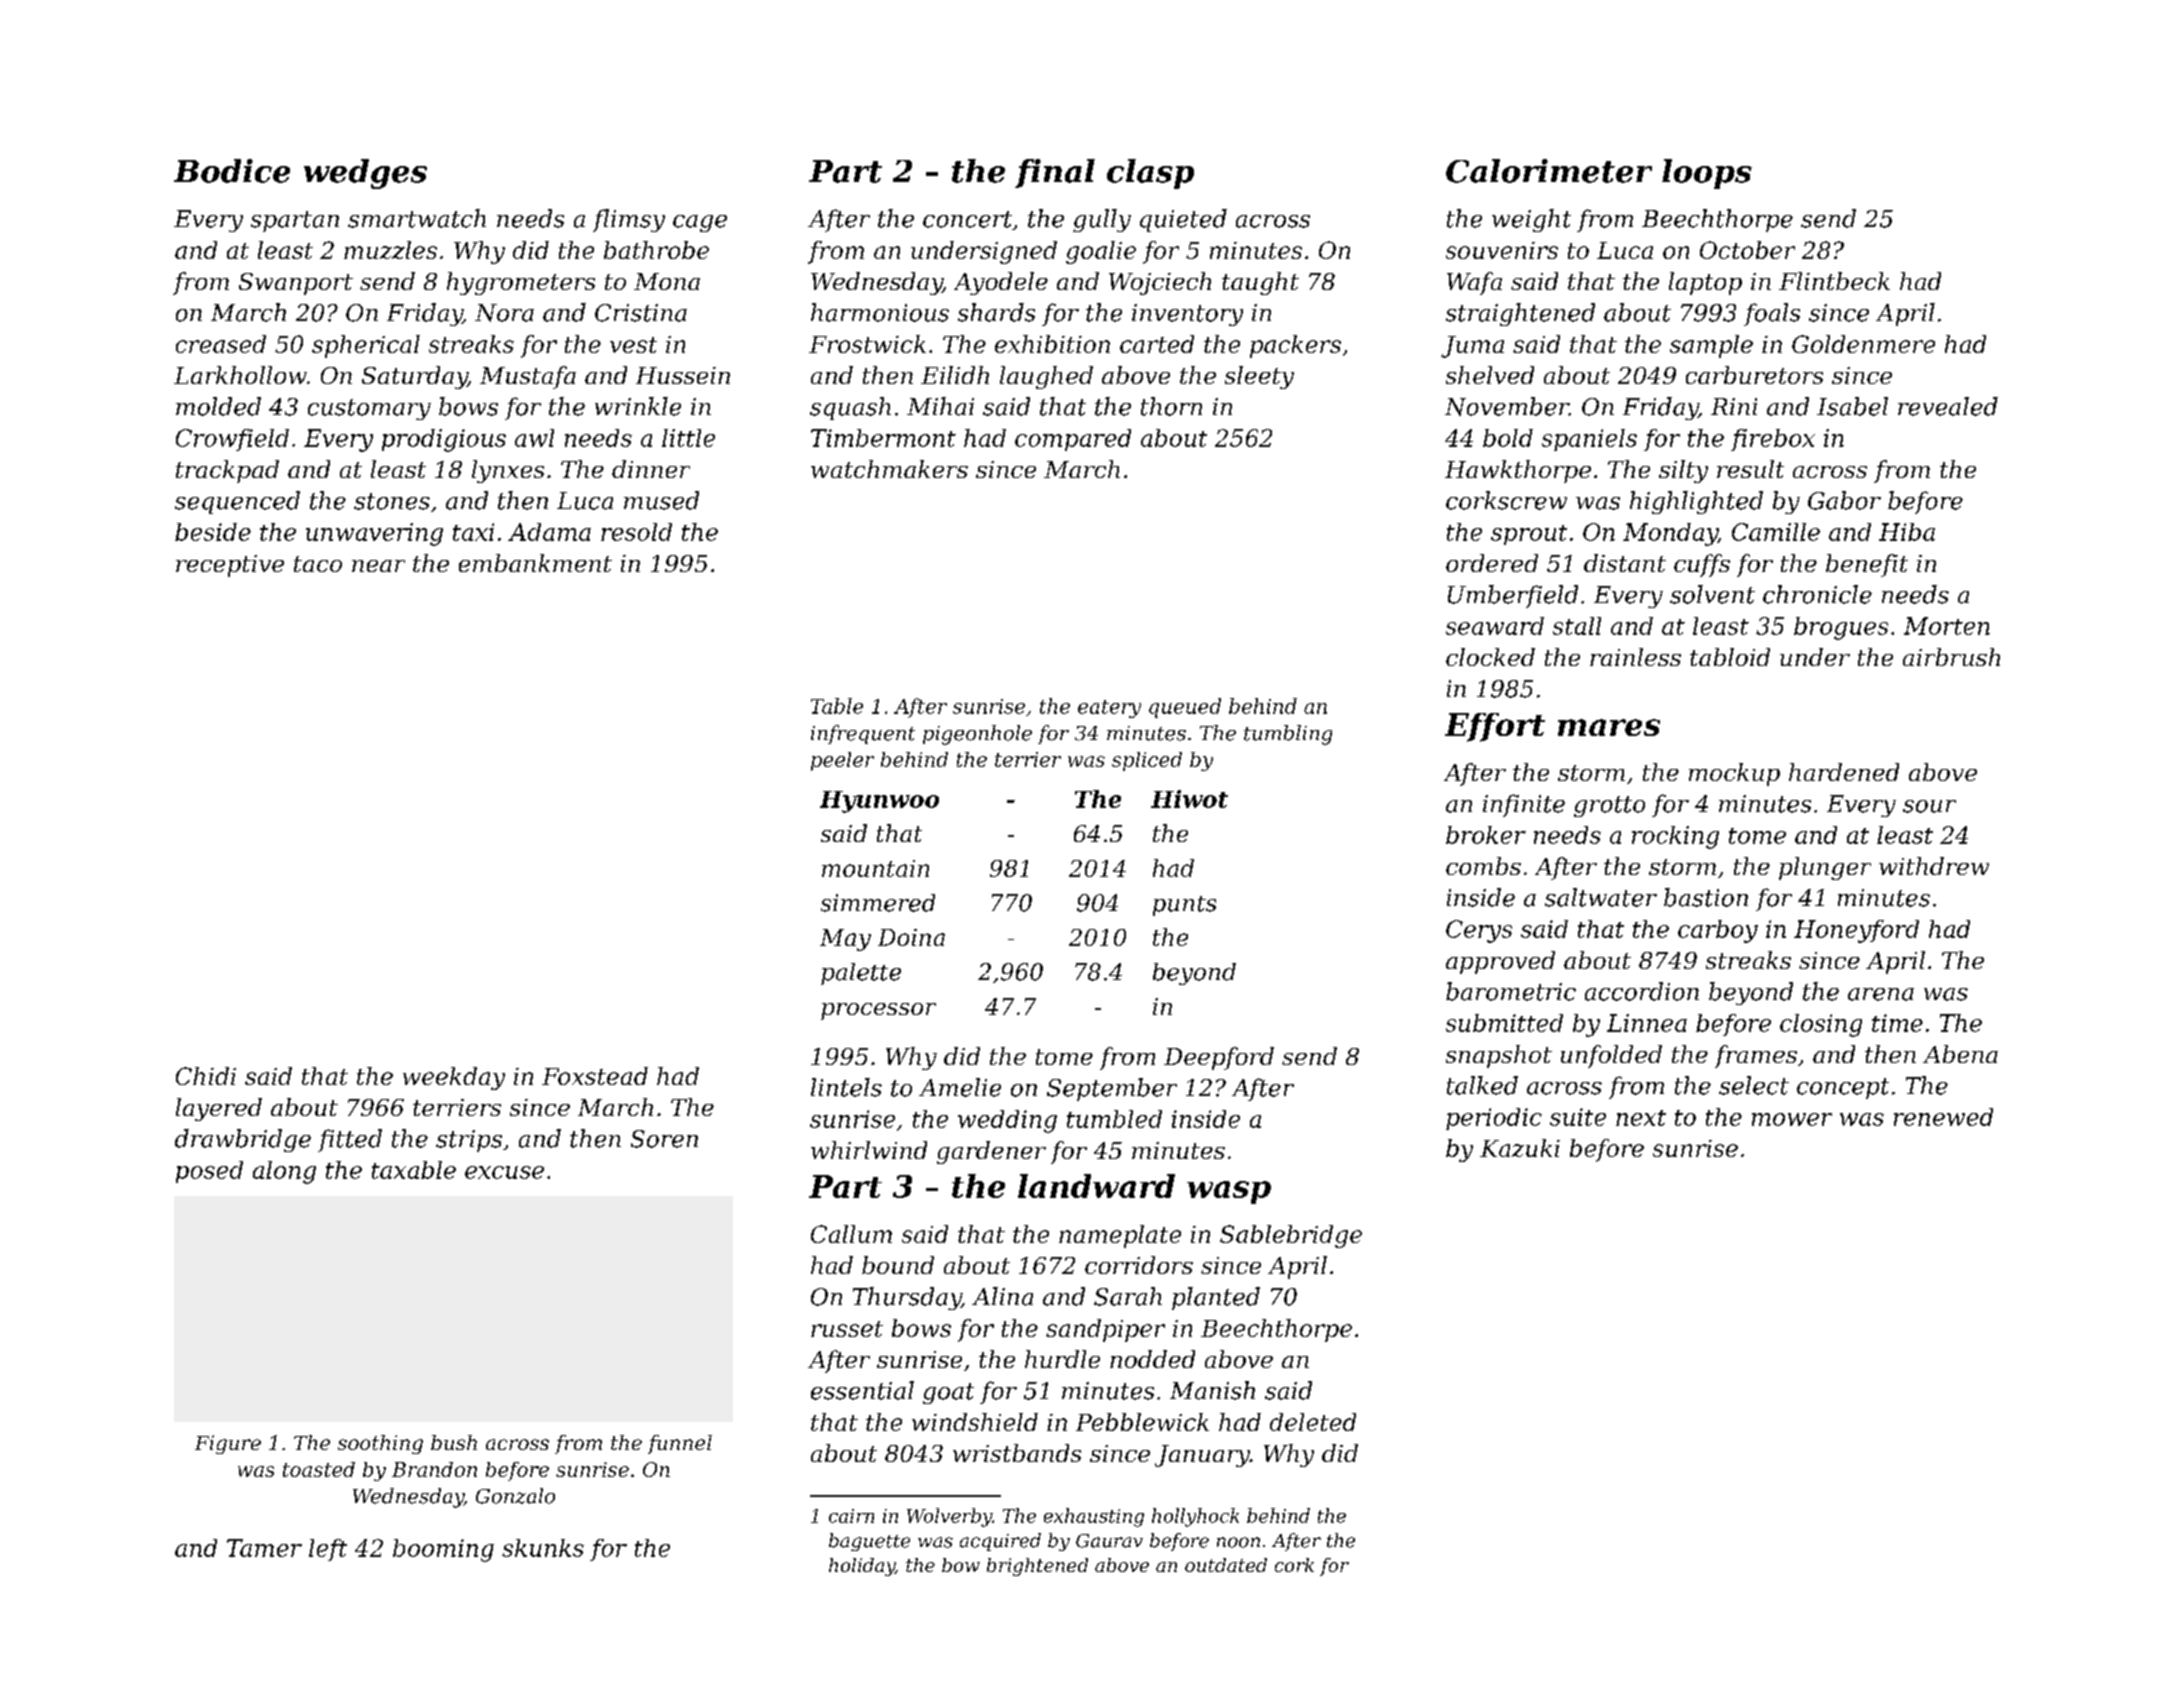  Describe the element at coordinates (1907, 532) in the document. I see `Hiba` at that location.
